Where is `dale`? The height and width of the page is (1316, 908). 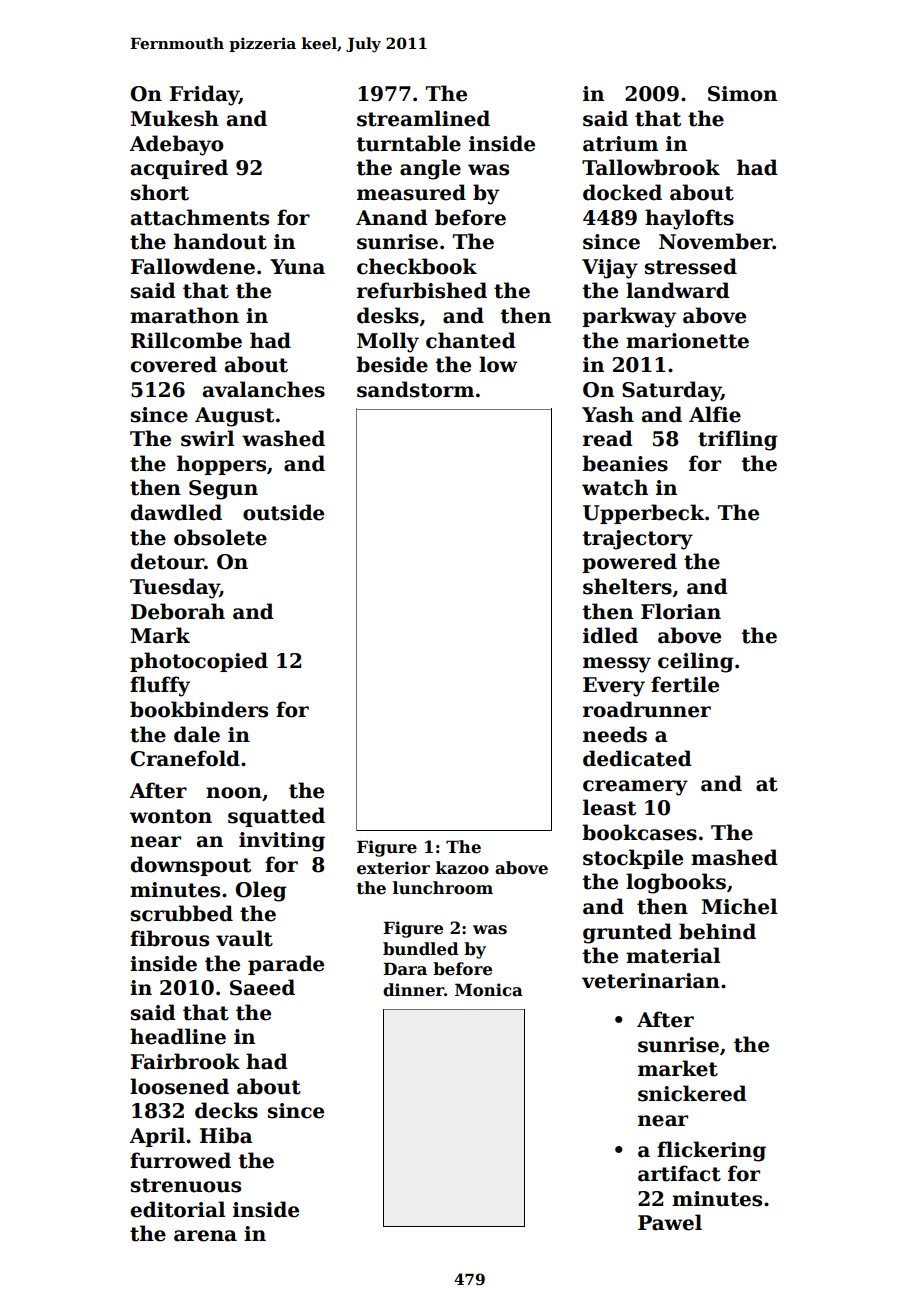
dale is located at coordinates (197, 734).
